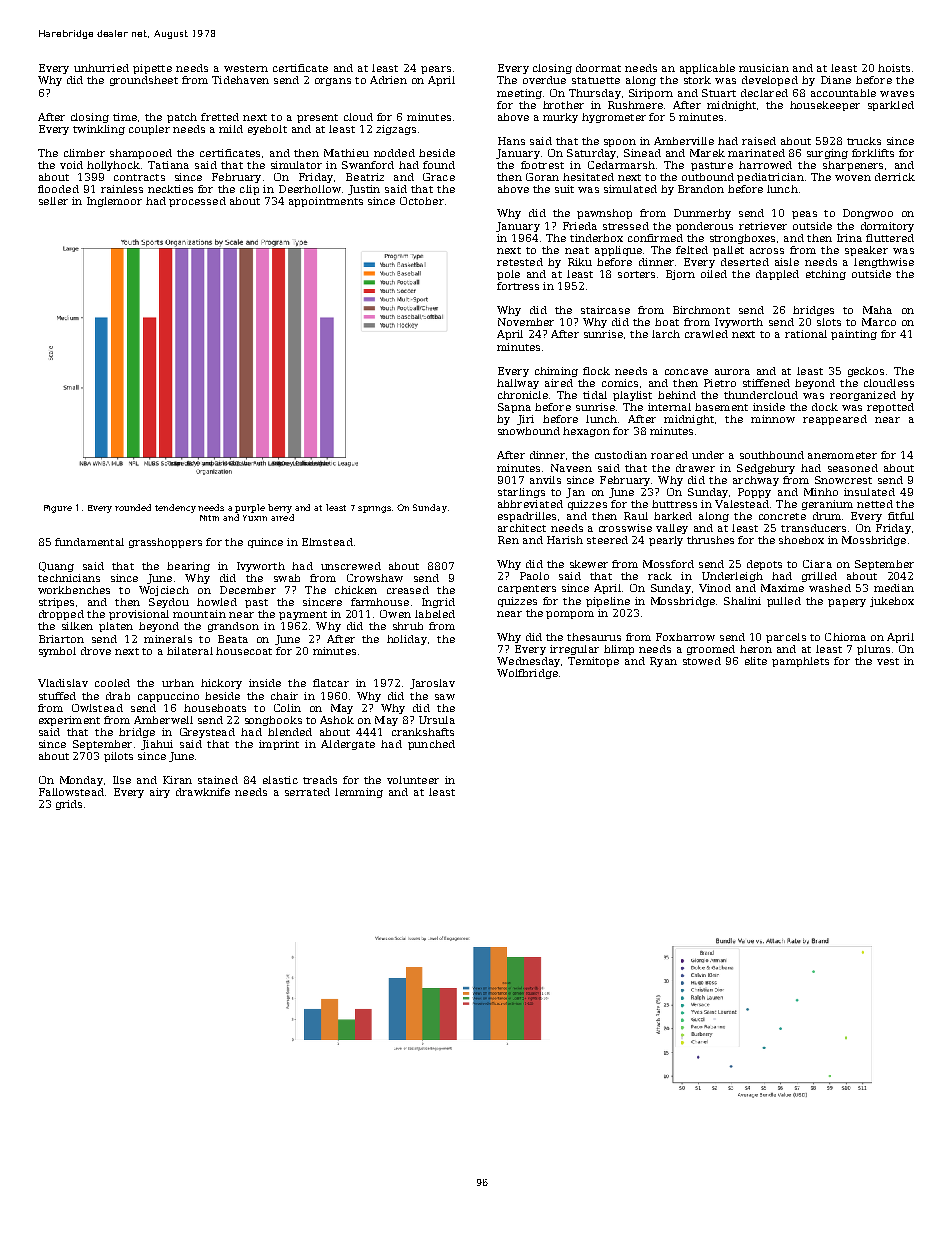 This image has height=1233, width=952. I want to click on Grace, so click(439, 177).
